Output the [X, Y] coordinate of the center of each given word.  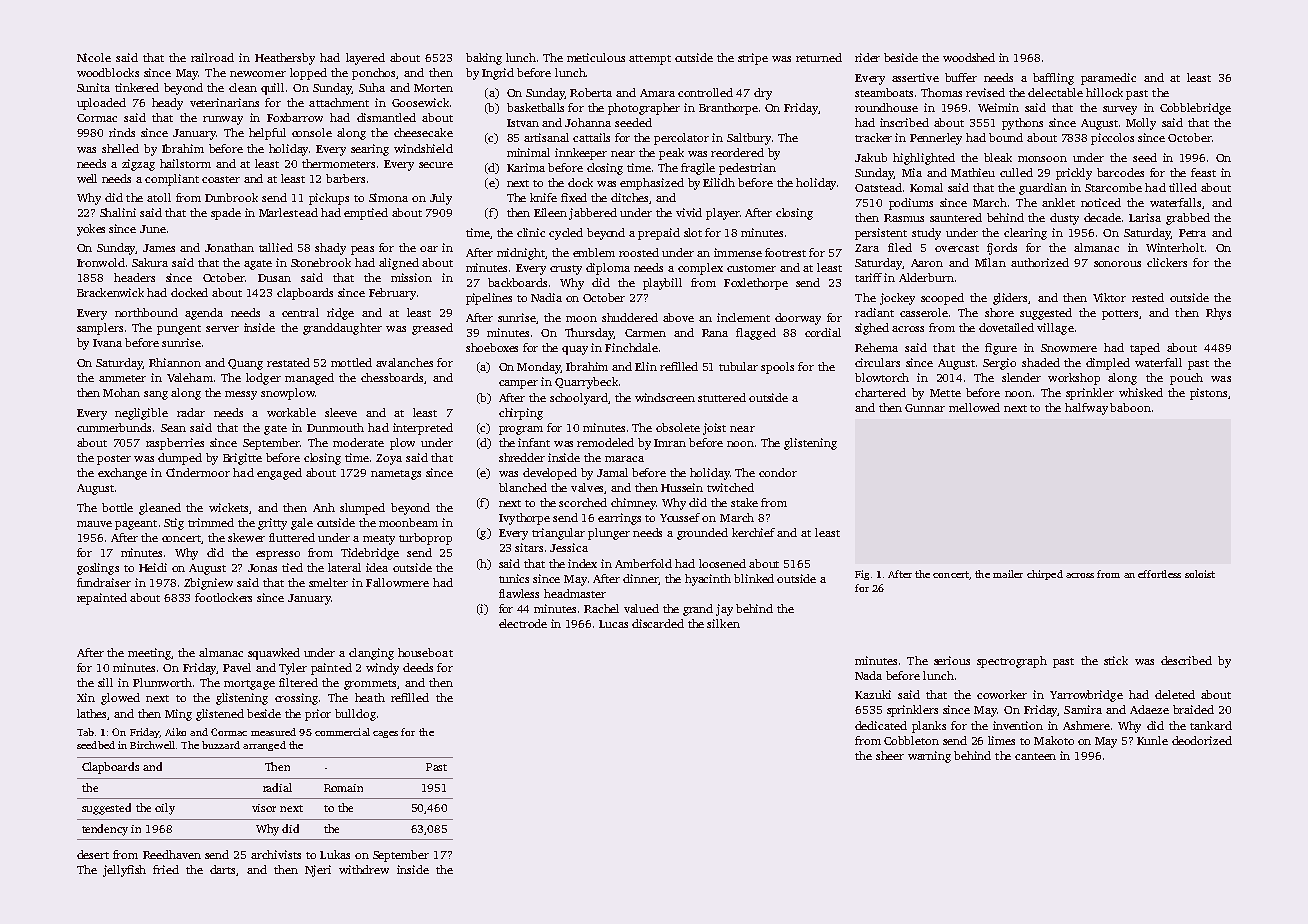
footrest [785, 252]
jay [724, 610]
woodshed [969, 57]
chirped [1045, 575]
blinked [754, 578]
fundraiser [104, 582]
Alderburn [926, 277]
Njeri [318, 871]
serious [952, 660]
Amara [657, 93]
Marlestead [288, 212]
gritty [272, 524]
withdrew [364, 869]
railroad [212, 57]
